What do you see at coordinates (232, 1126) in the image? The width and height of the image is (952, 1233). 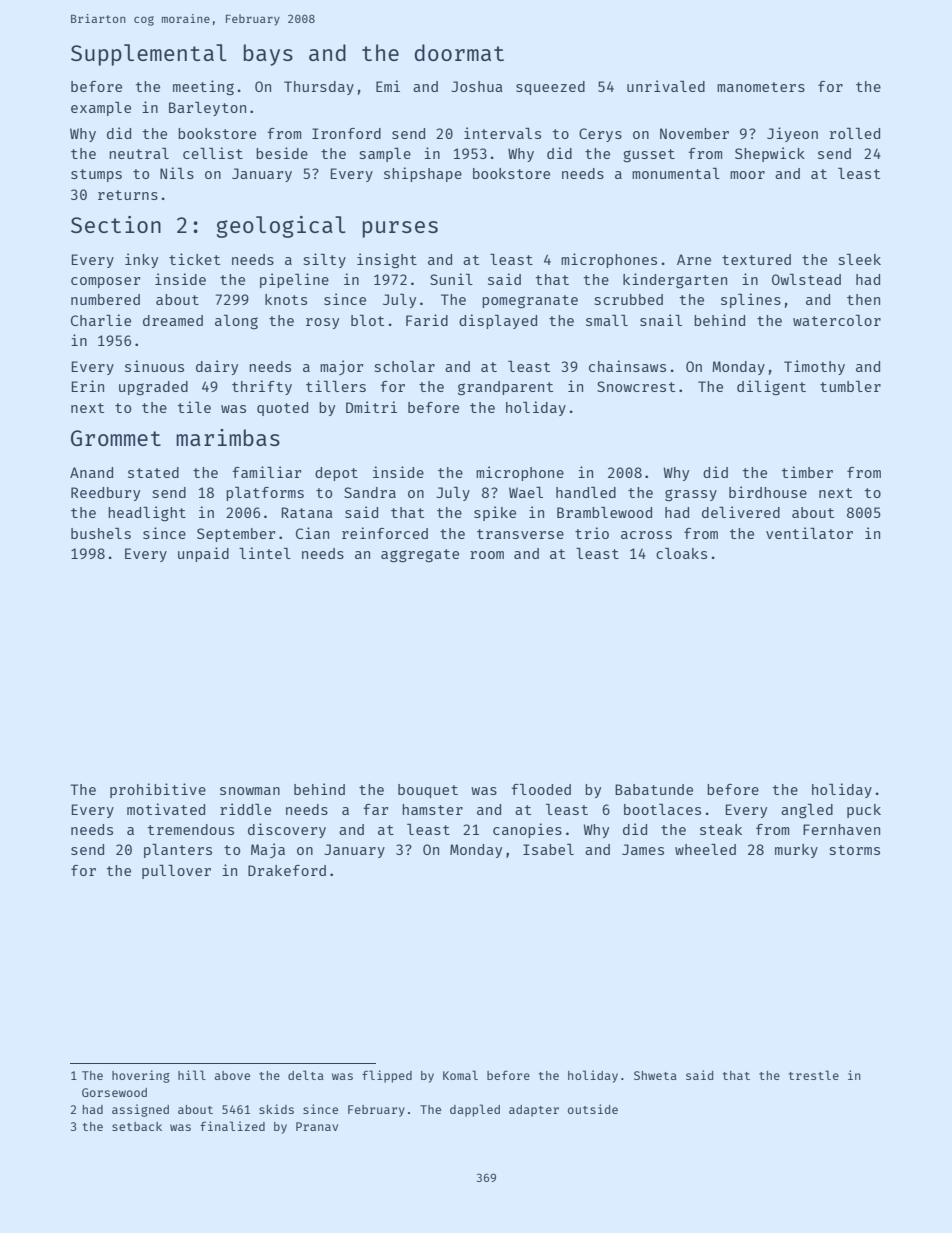 I see `finalized` at bounding box center [232, 1126].
